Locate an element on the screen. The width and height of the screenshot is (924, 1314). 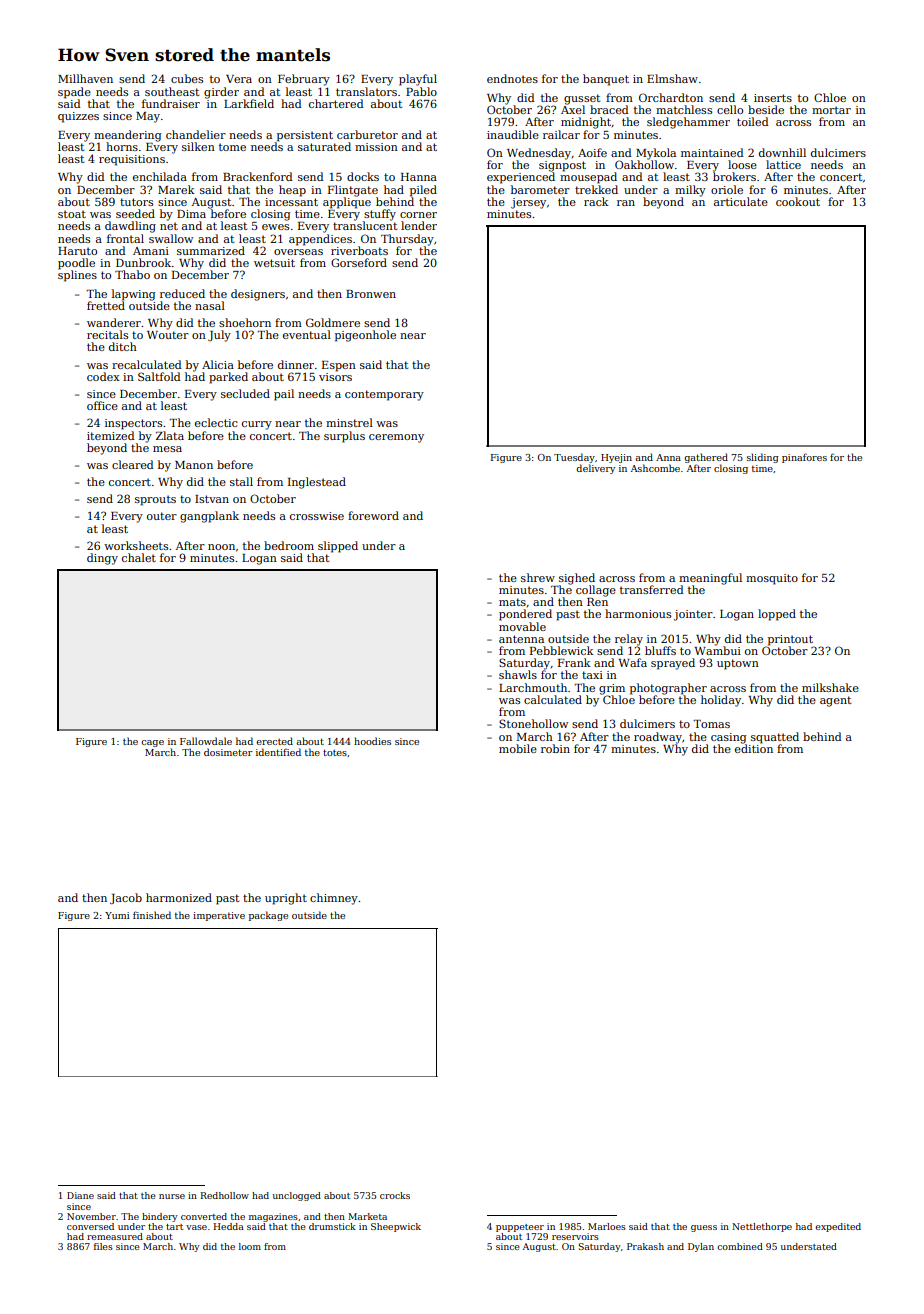
tome is located at coordinates (232, 147).
